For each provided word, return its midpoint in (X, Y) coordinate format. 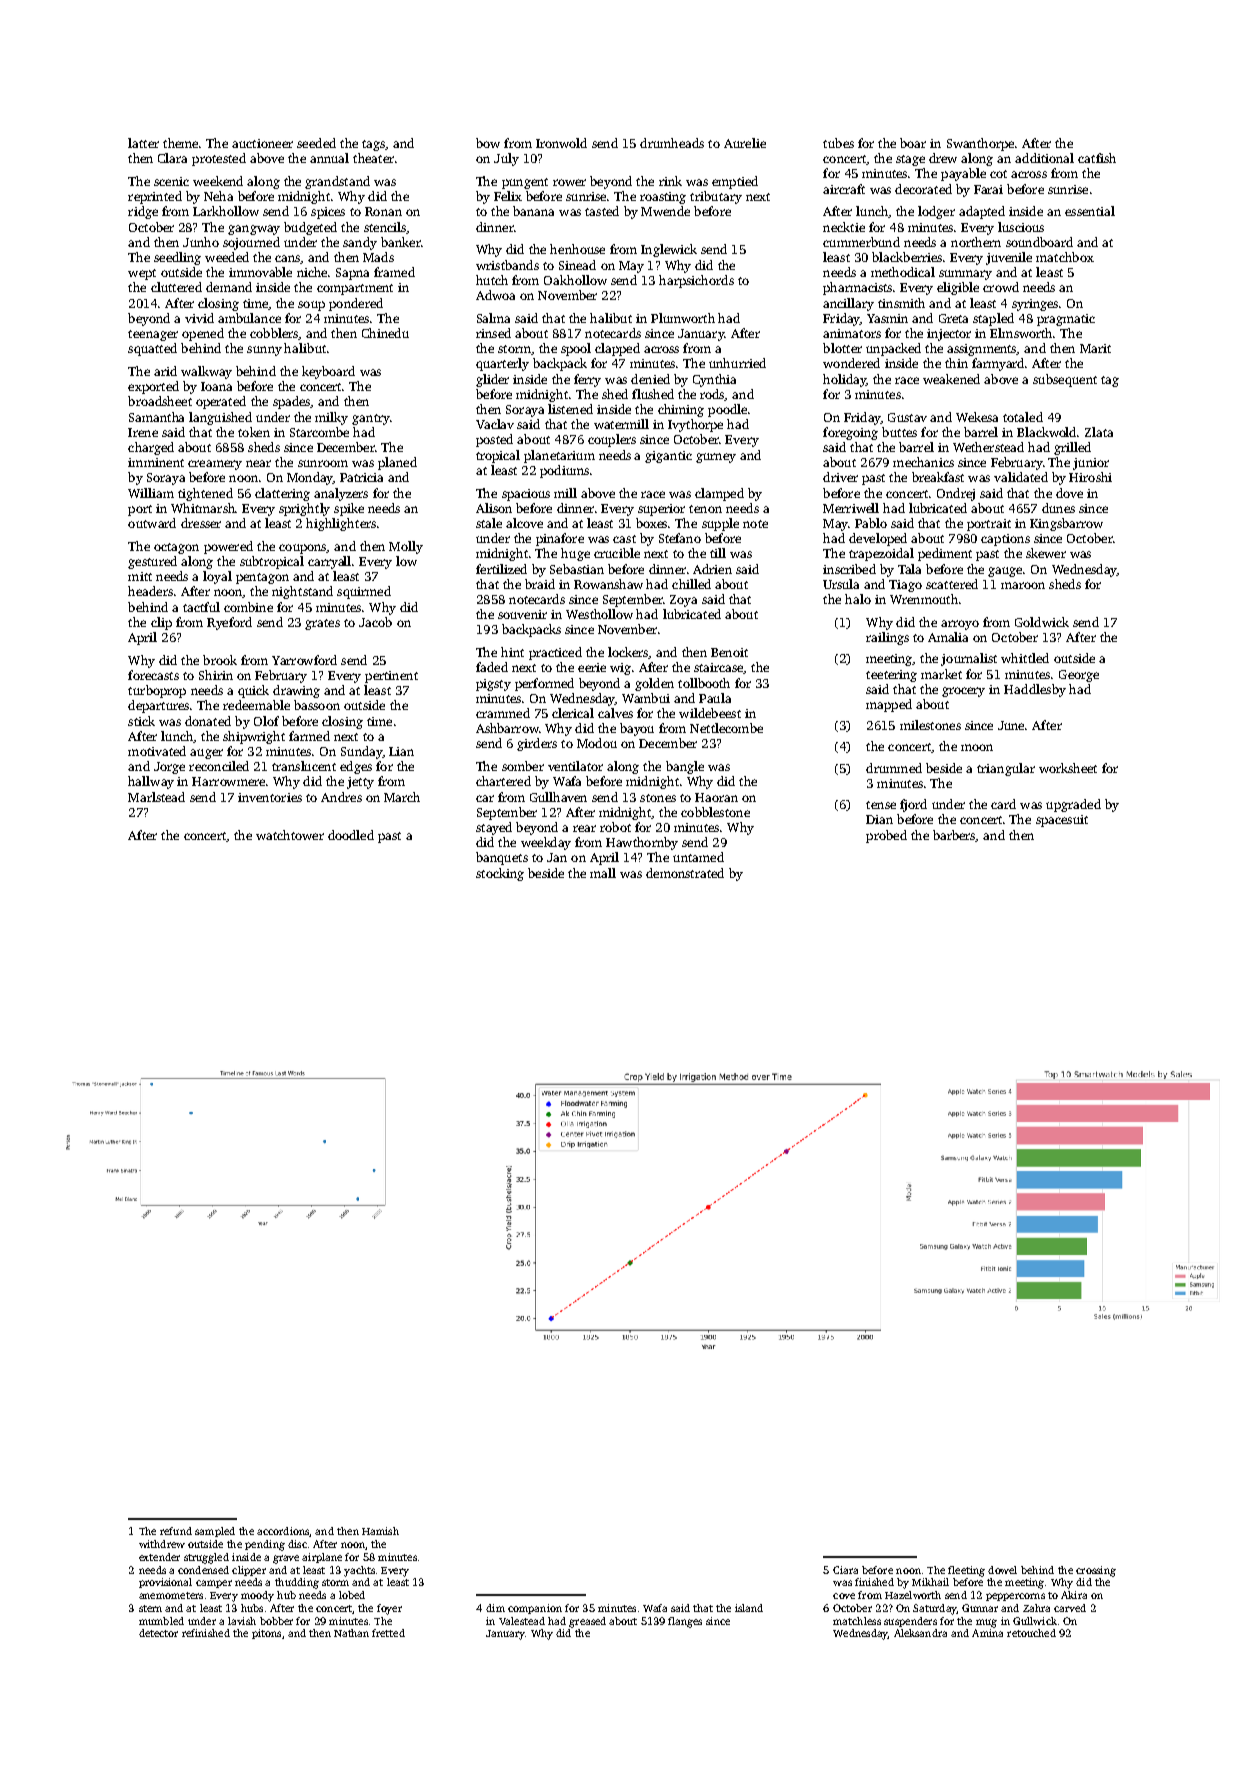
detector (158, 1633)
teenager (153, 335)
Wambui (646, 698)
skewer (1046, 553)
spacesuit (1062, 821)
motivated (157, 751)
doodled (351, 835)
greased (587, 1622)
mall (603, 873)
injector (949, 335)
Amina (987, 1633)
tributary (716, 197)
